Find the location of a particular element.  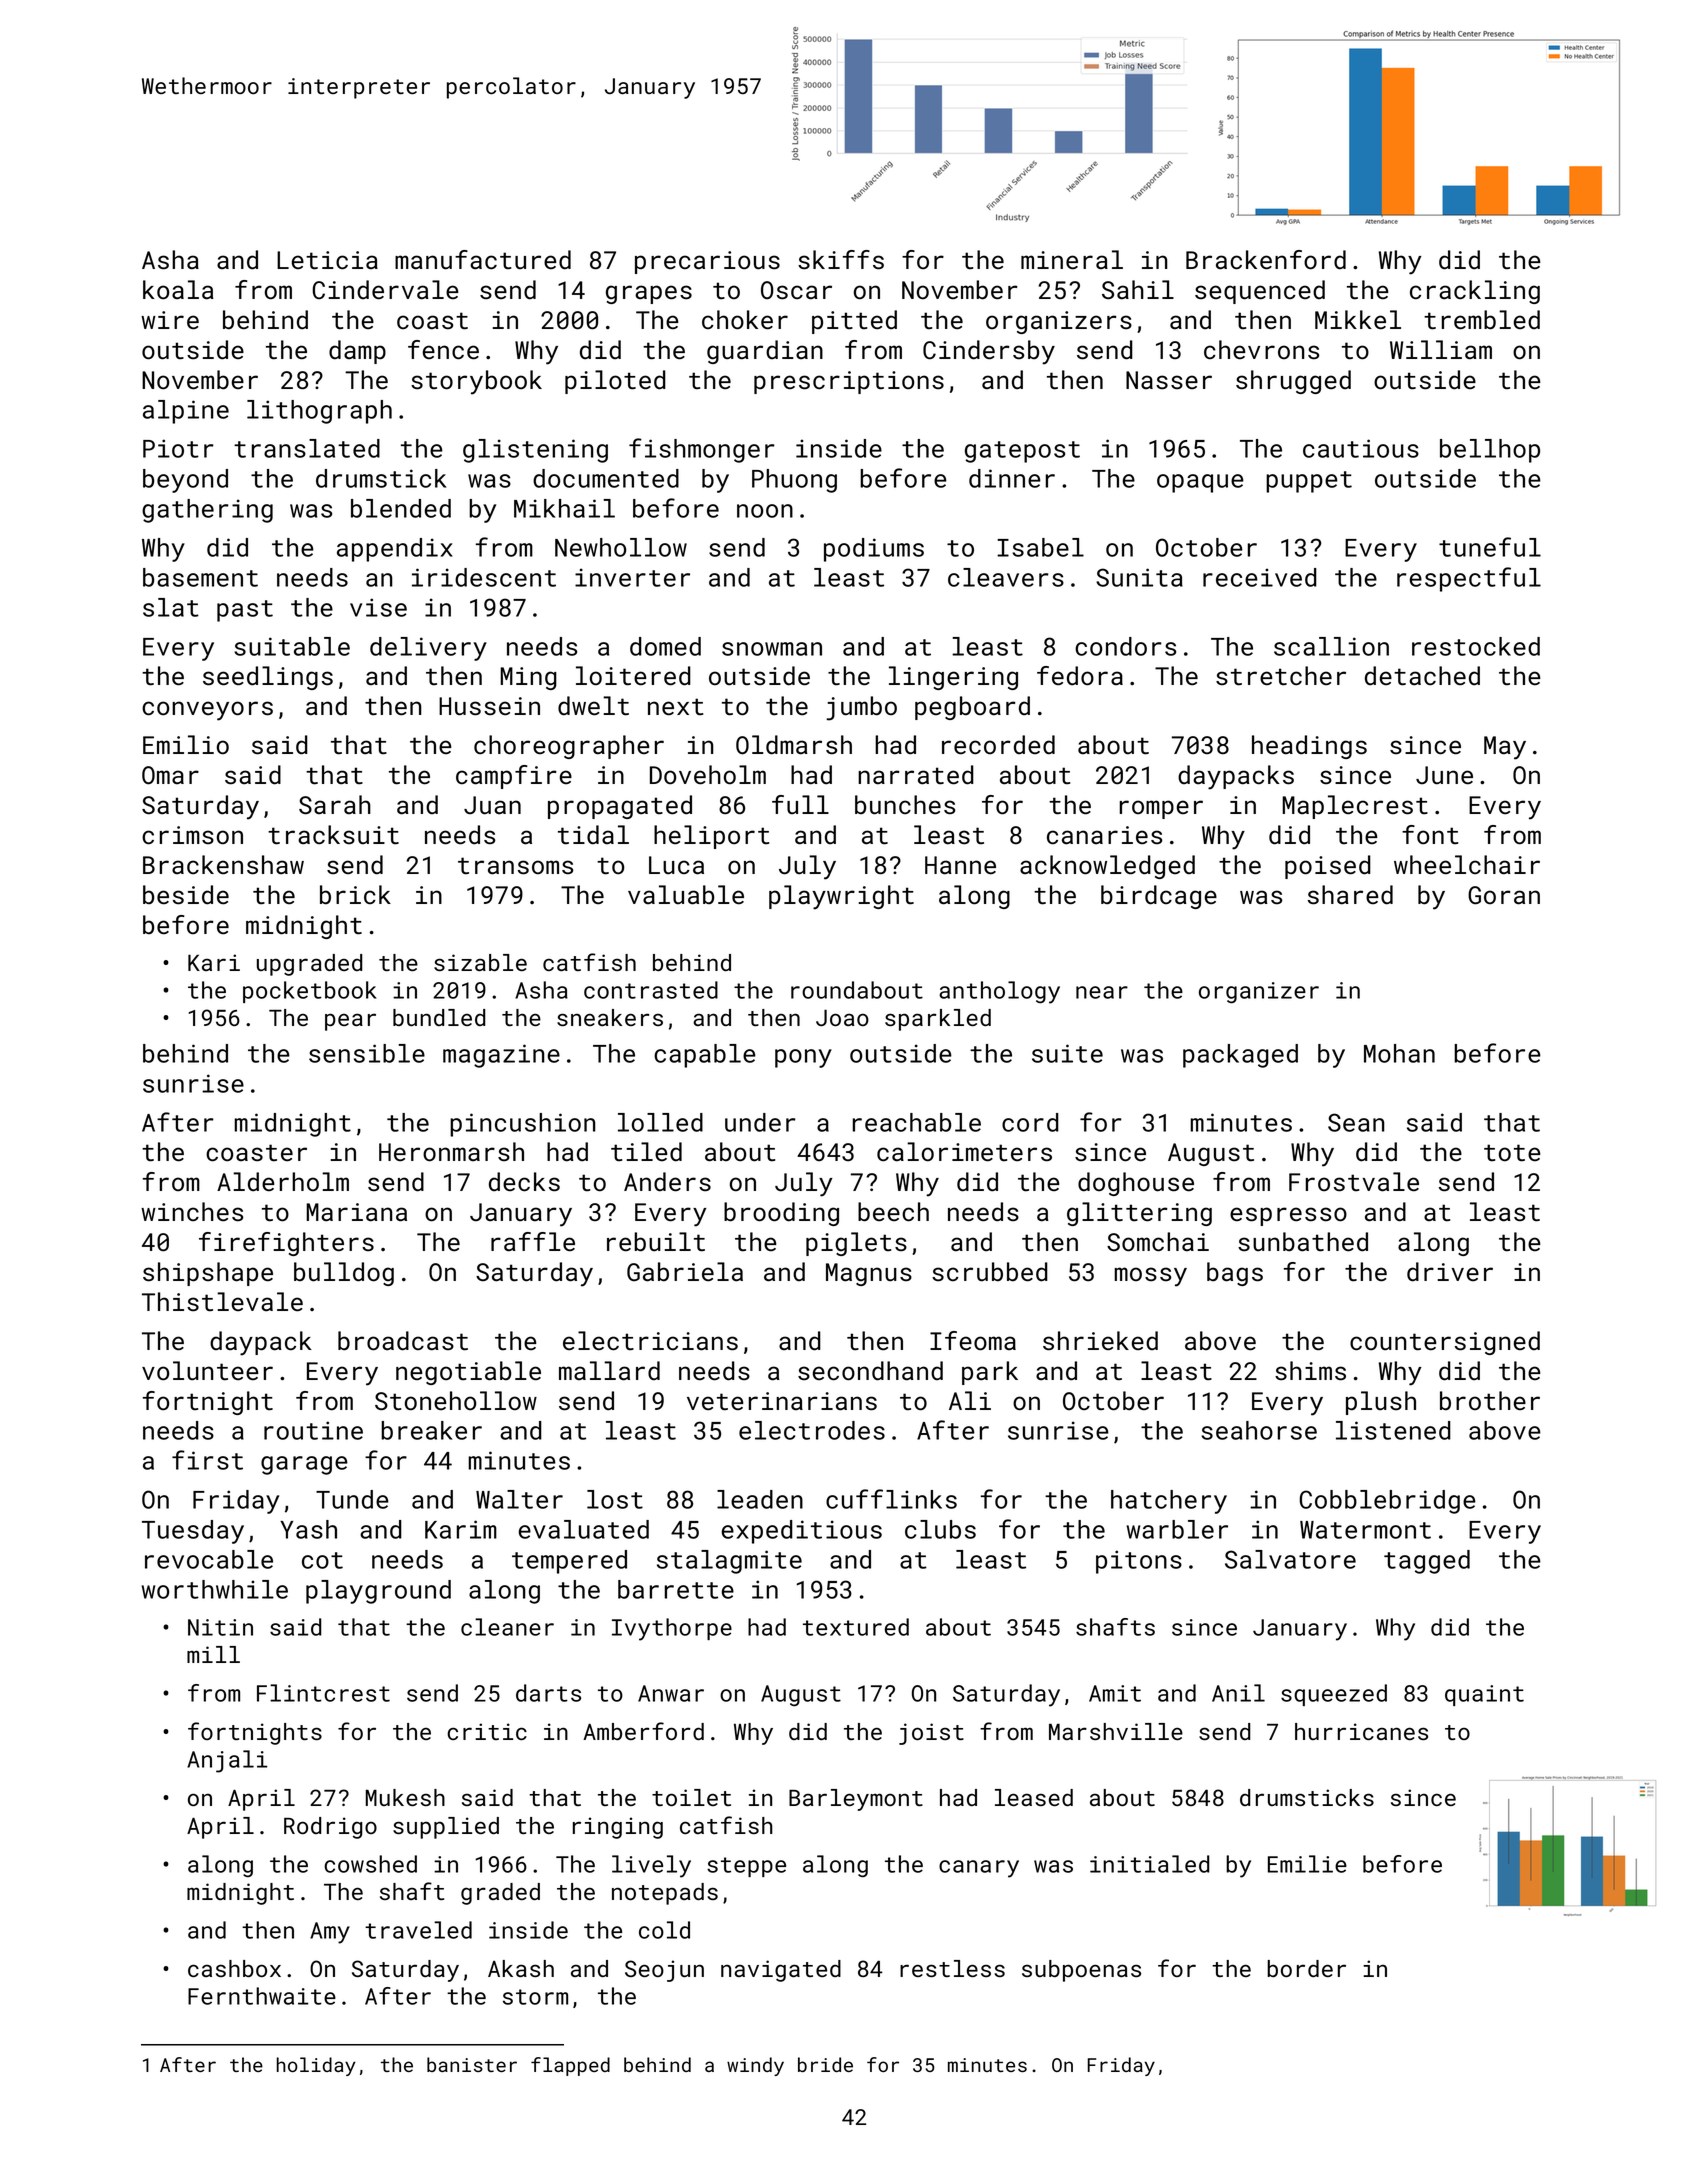

Akash is located at coordinates (521, 1968).
